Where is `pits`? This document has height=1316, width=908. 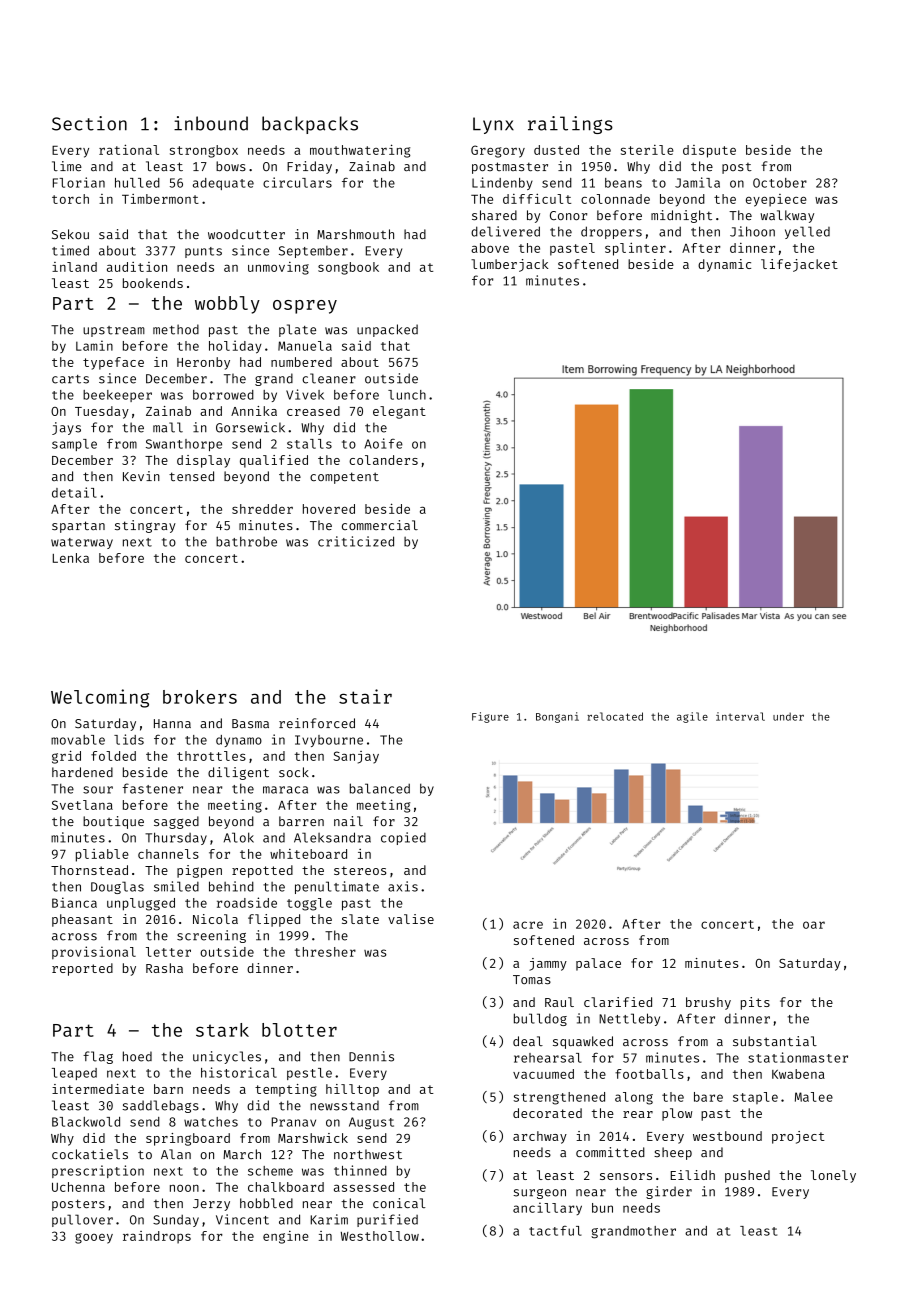
pits is located at coordinates (755, 1003).
